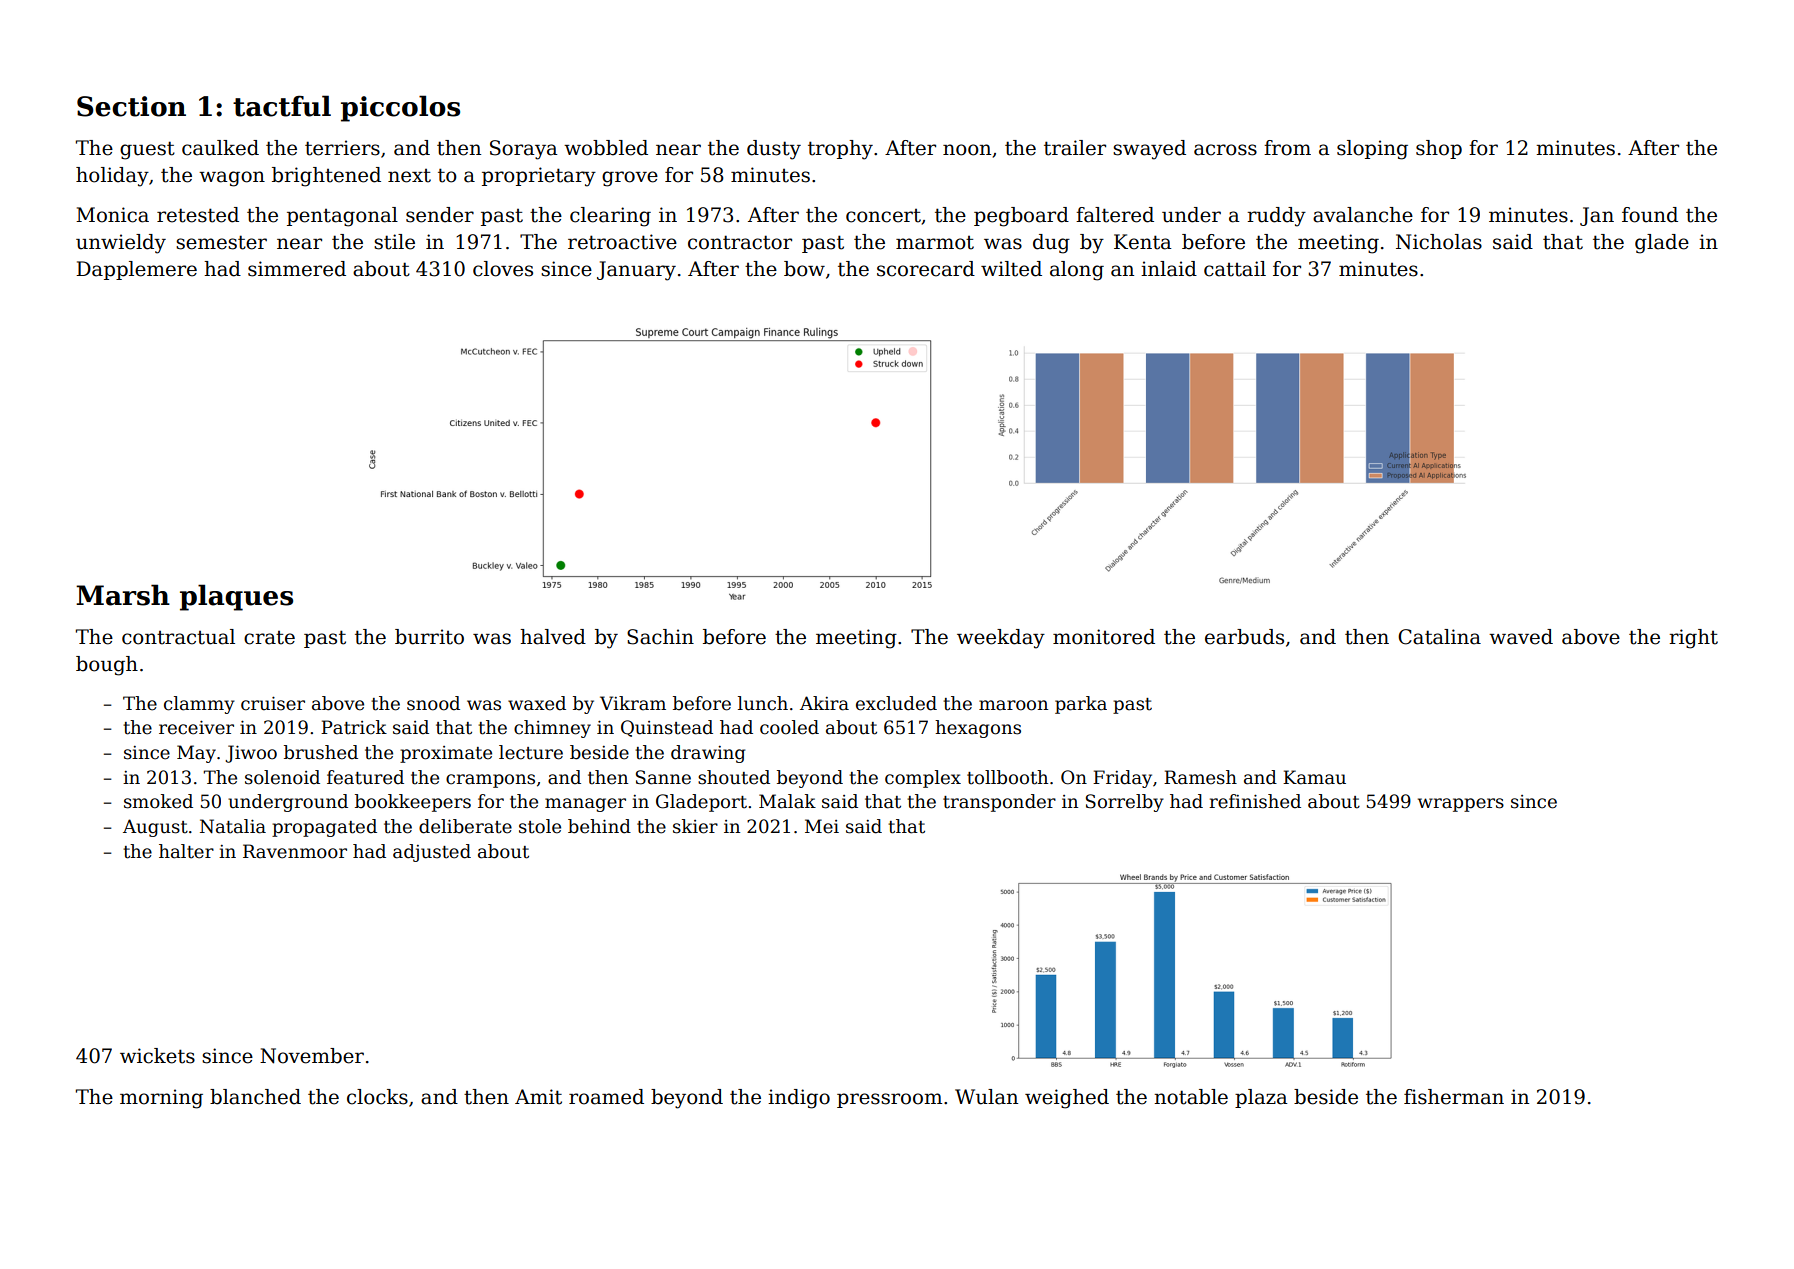 The width and height of the page is (1794, 1269). I want to click on transponder, so click(999, 803).
